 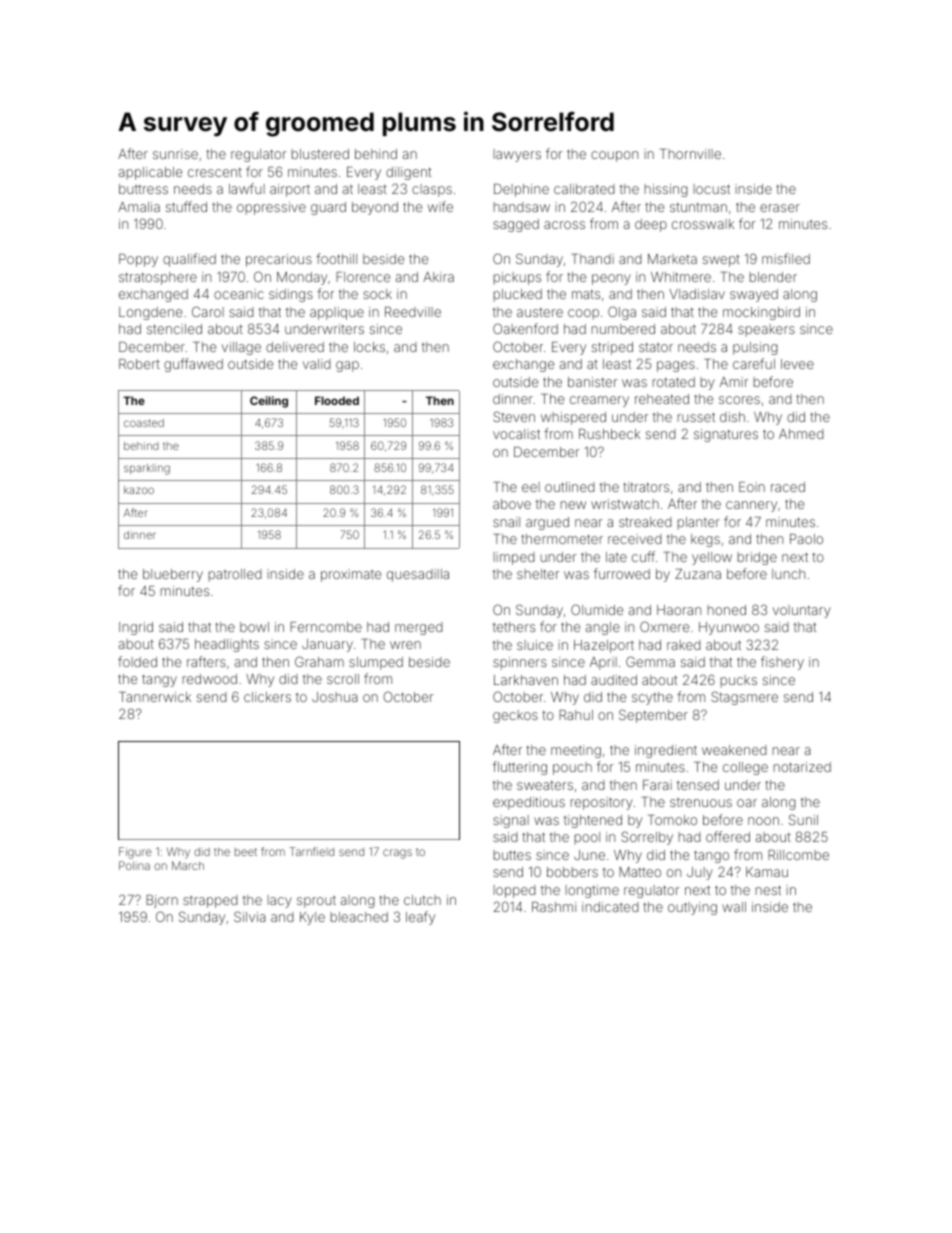 I want to click on wall, so click(x=734, y=907).
